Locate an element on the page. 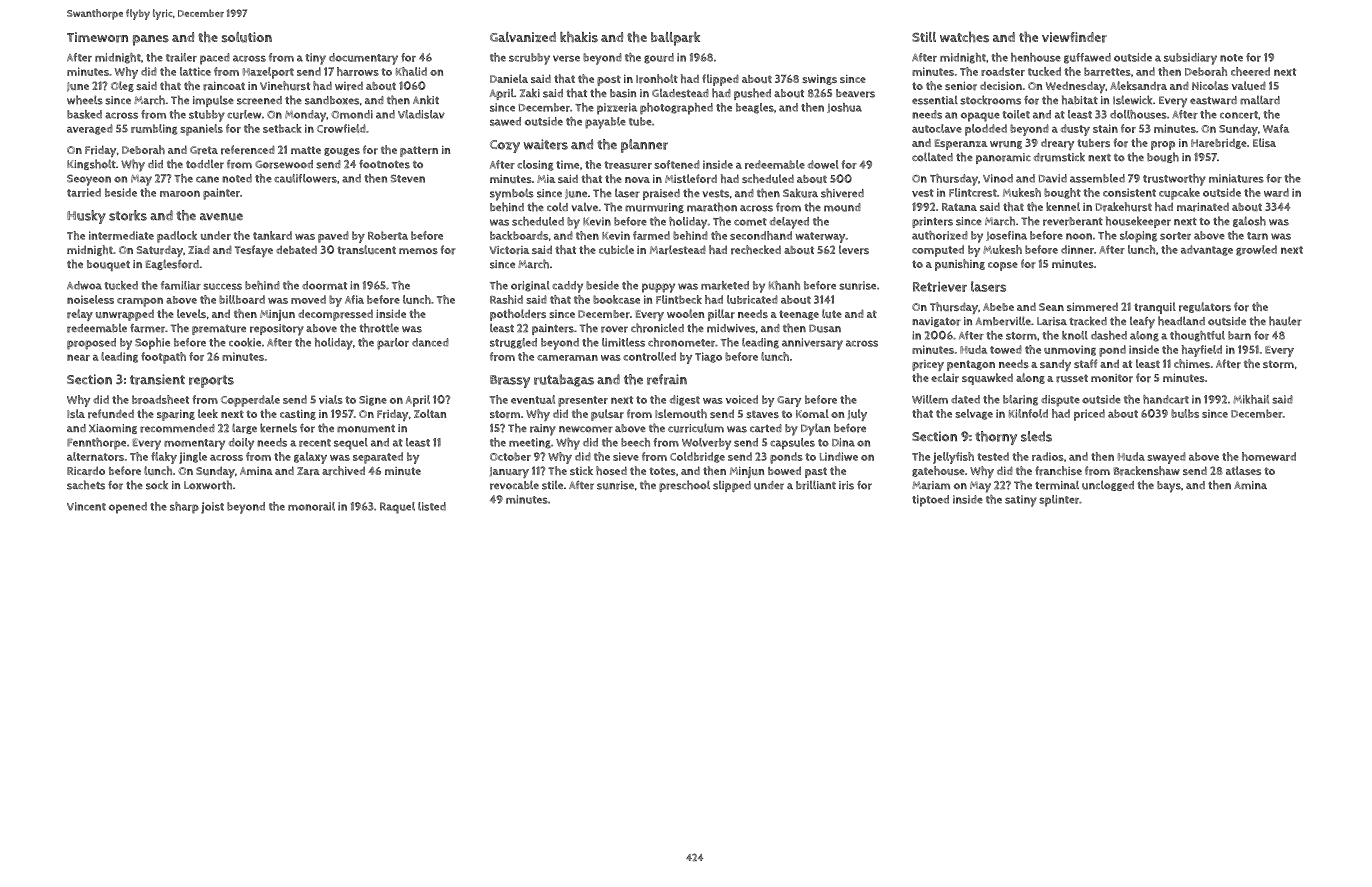 This image has height=887, width=1372. barn is located at coordinates (1239, 335).
